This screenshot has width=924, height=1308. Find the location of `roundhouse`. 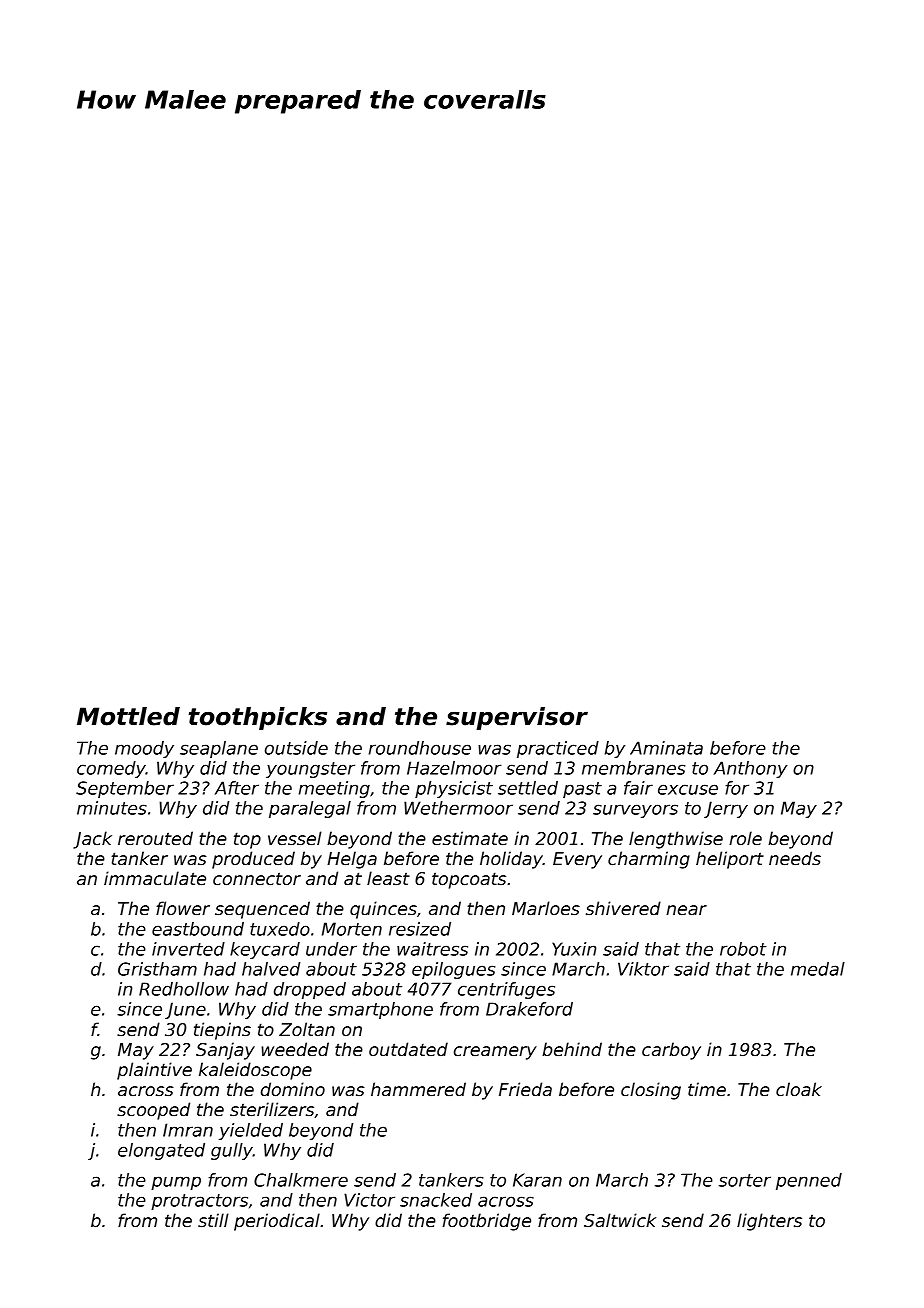

roundhouse is located at coordinates (420, 748).
